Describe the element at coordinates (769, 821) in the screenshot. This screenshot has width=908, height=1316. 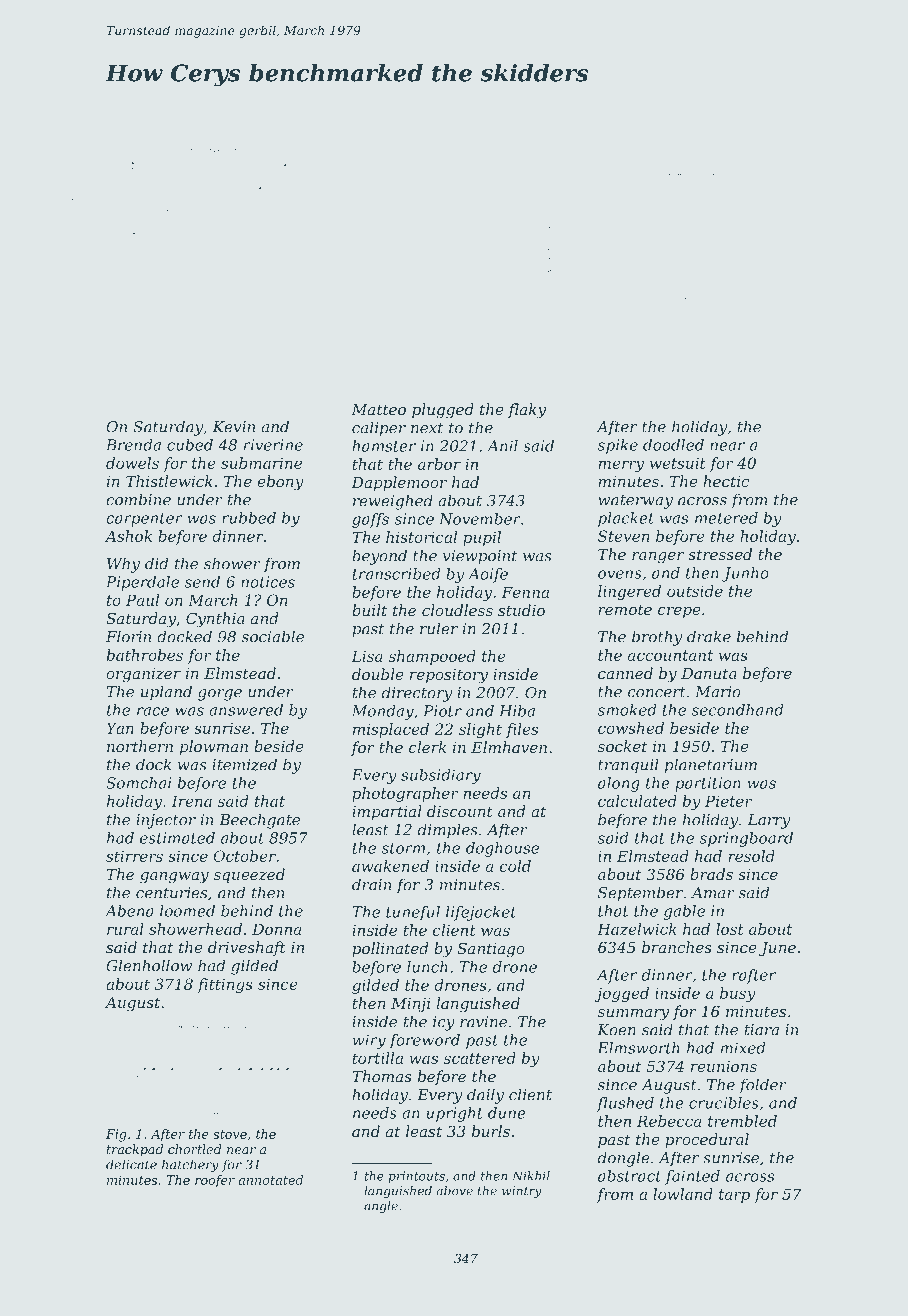
I see `Larry` at that location.
